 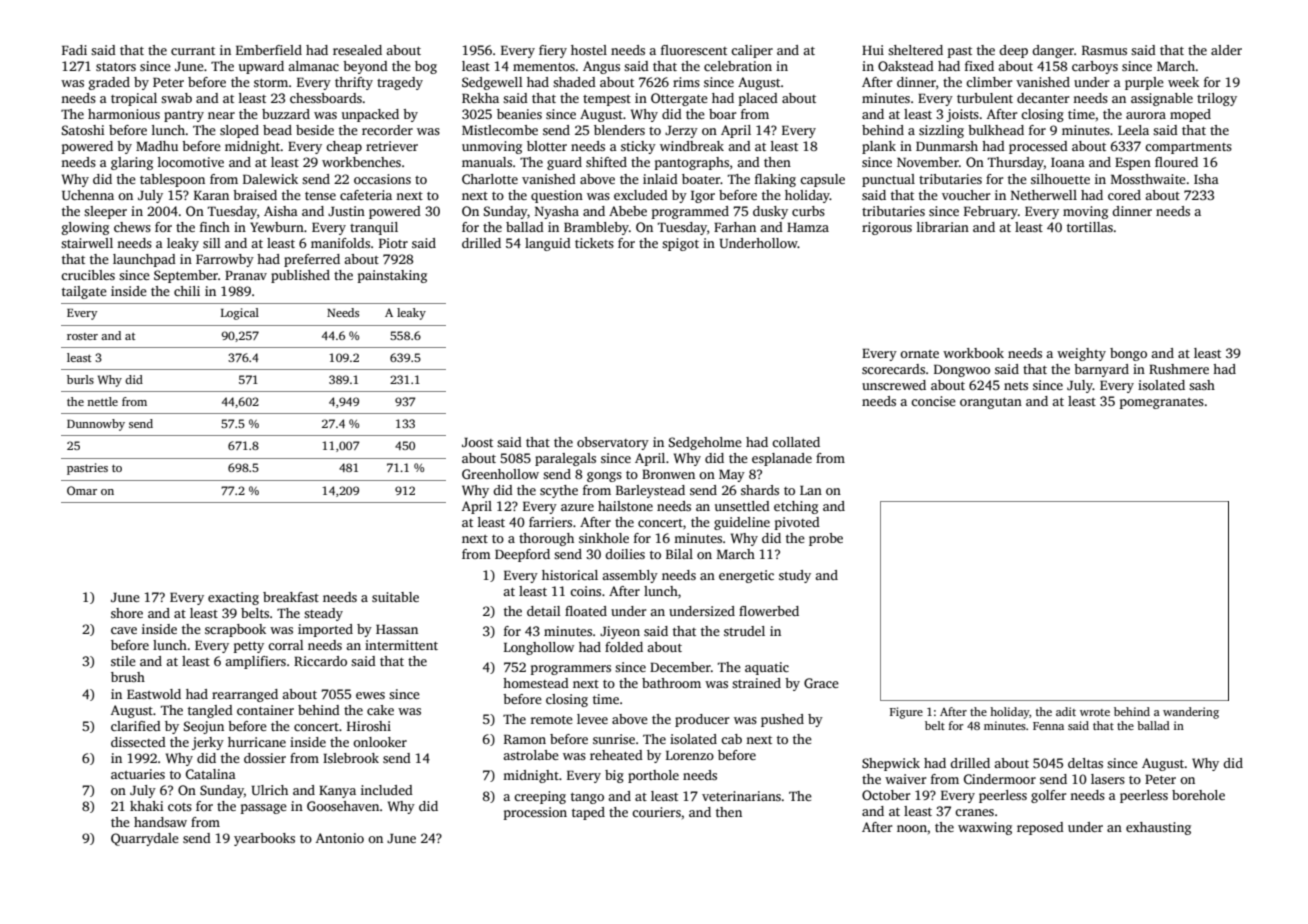 I want to click on orangutan, so click(x=991, y=403).
